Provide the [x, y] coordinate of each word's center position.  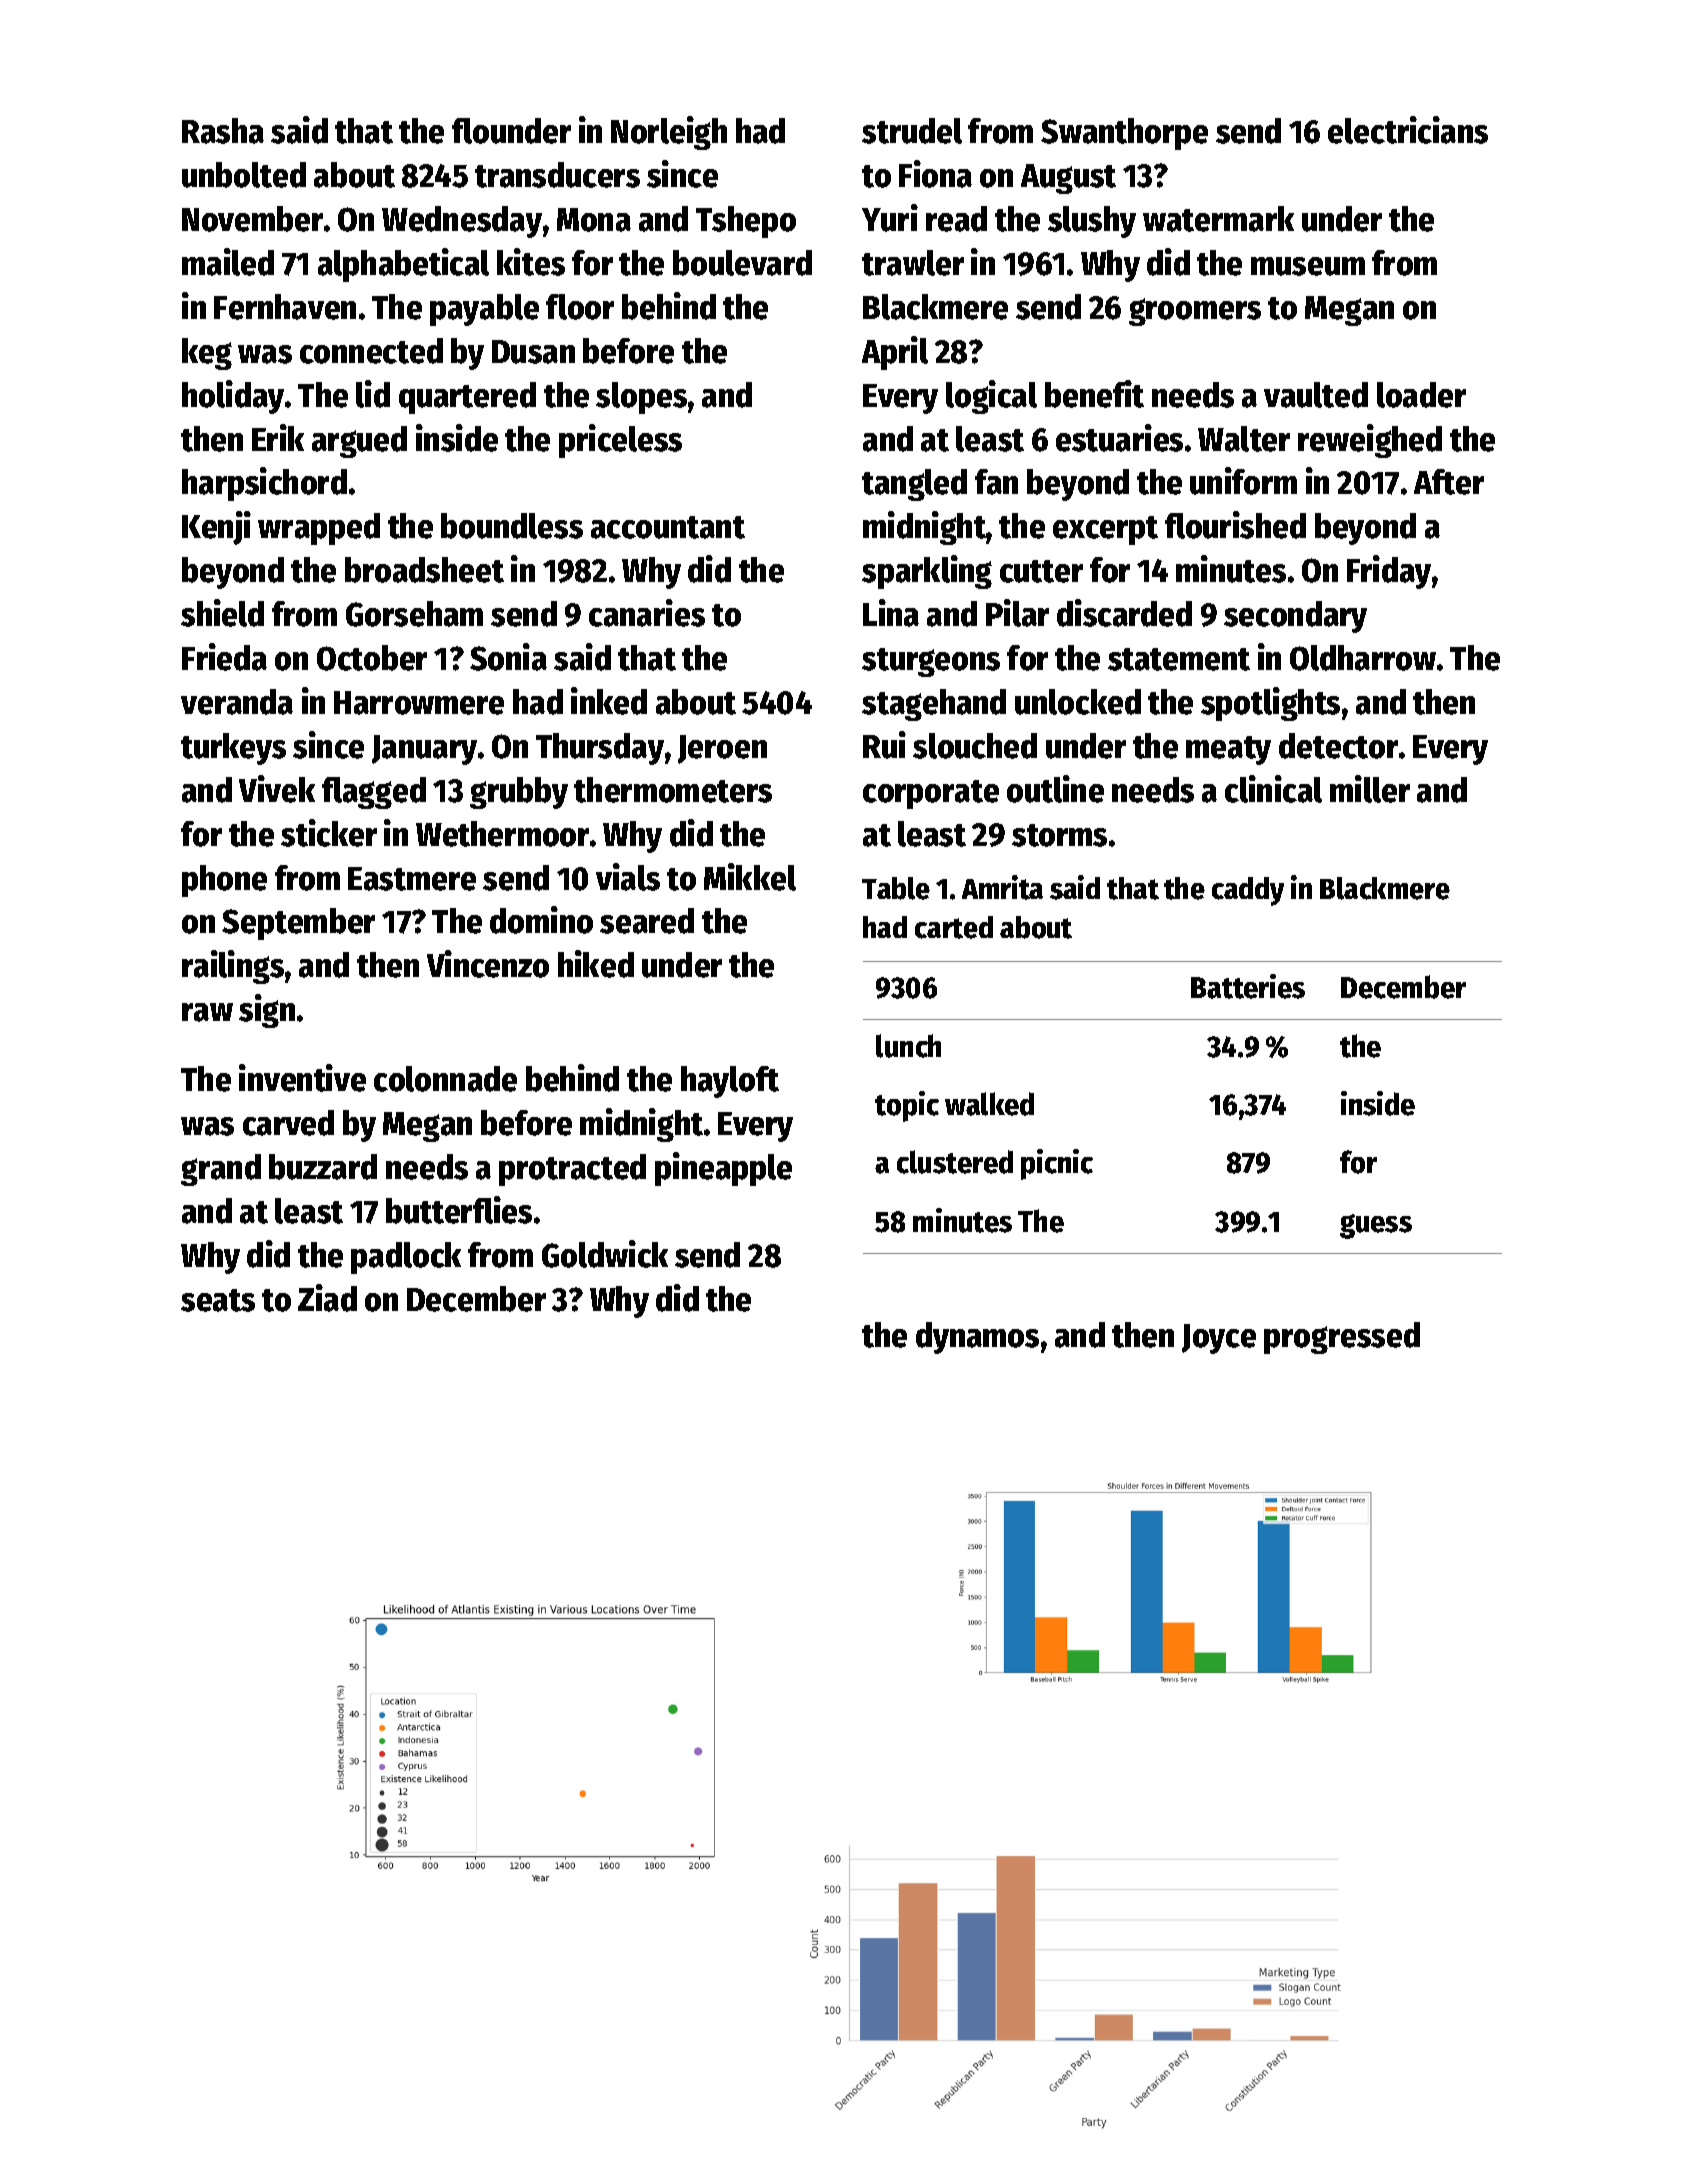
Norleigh [669, 133]
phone [224, 881]
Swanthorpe [1124, 134]
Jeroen [722, 749]
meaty [1228, 750]
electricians [1408, 130]
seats [218, 1300]
